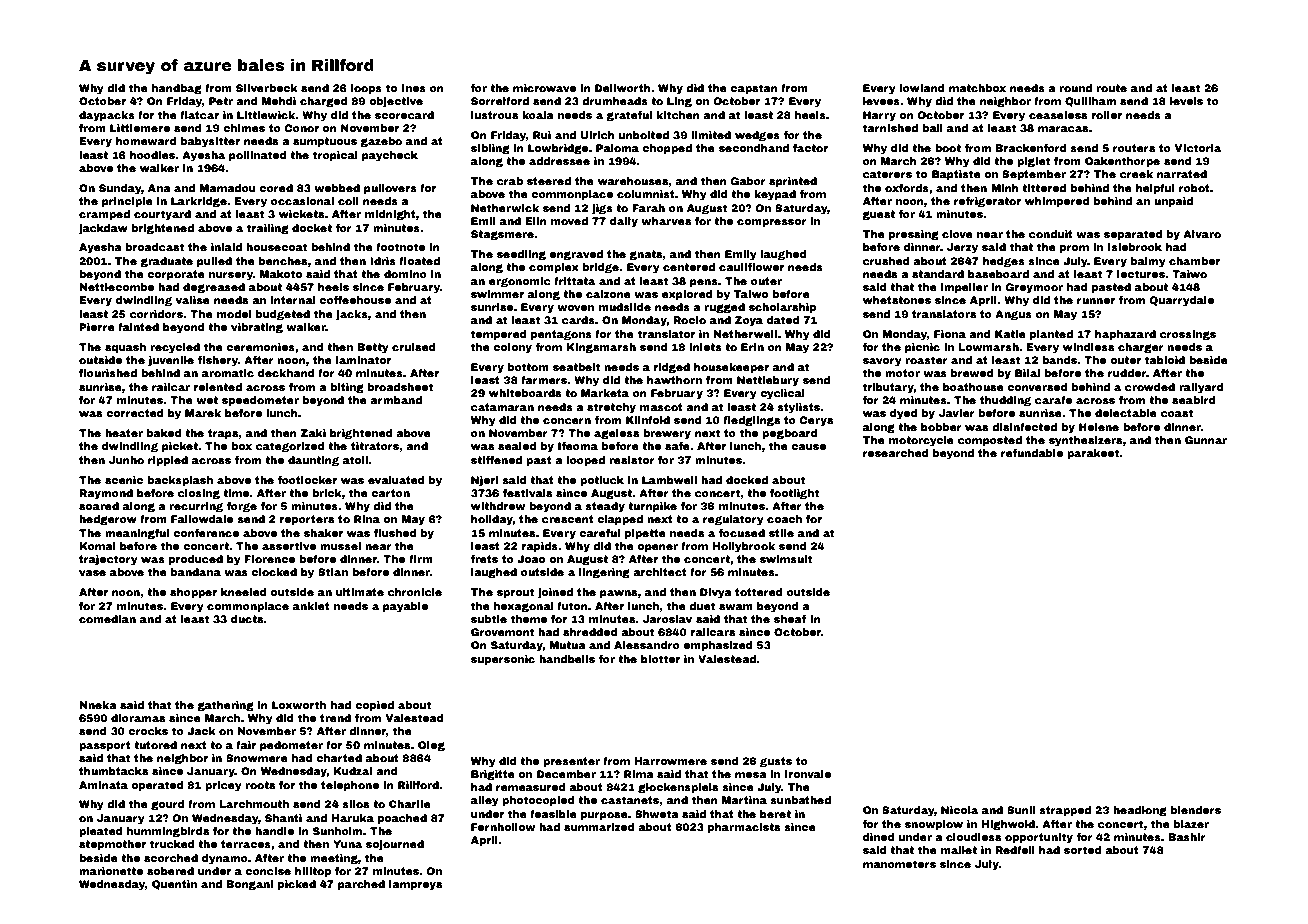 This screenshot has width=1308, height=924. I want to click on passport, so click(105, 746).
